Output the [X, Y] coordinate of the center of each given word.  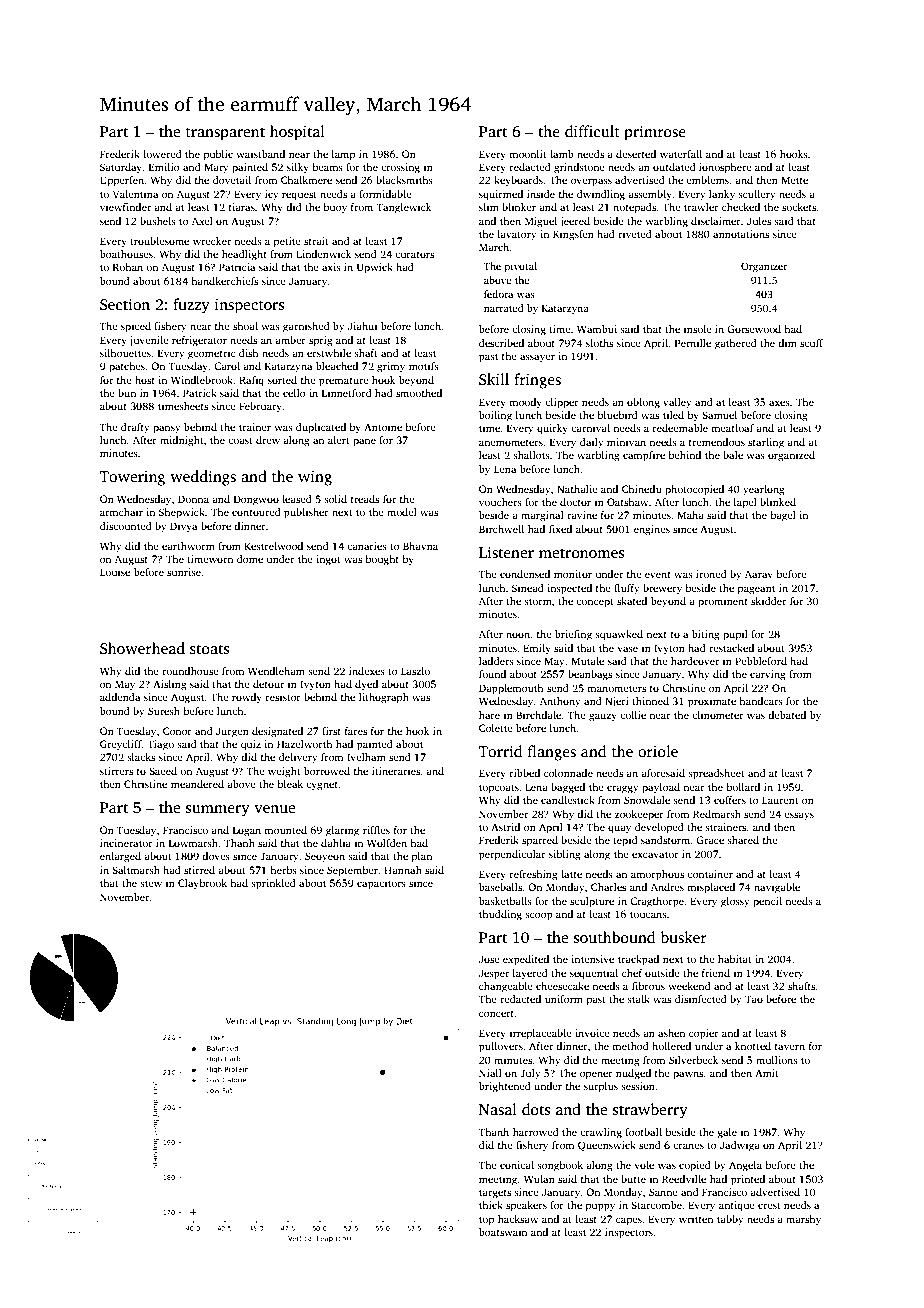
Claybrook [202, 884]
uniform [564, 999]
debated [787, 715]
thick [491, 1205]
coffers [730, 800]
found [492, 674]
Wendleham [276, 671]
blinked [778, 502]
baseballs [500, 887]
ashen [671, 1033]
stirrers [116, 771]
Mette [794, 180]
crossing [400, 168]
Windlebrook [202, 380]
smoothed [419, 393]
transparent [225, 134]
